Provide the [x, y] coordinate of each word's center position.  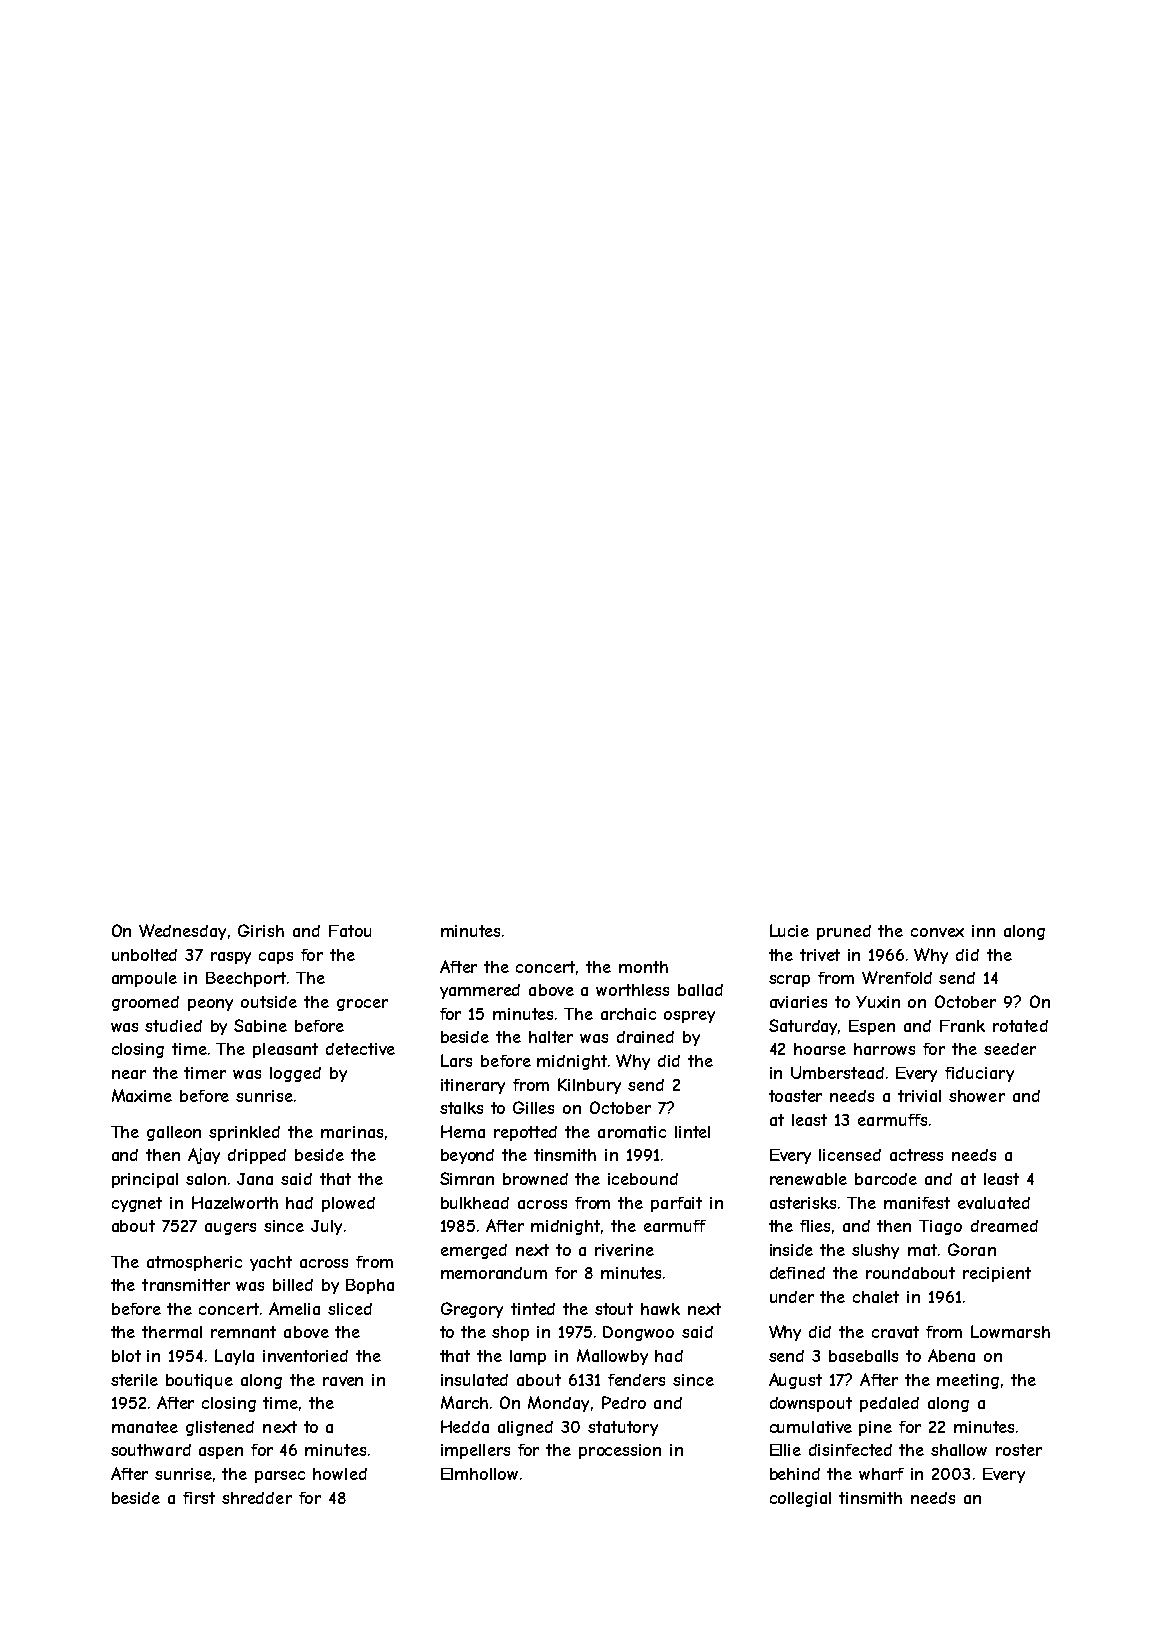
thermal [172, 1332]
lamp [528, 1357]
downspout [811, 1404]
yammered [480, 991]
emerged [474, 1251]
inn [983, 931]
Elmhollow [479, 1474]
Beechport [246, 979]
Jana [255, 1179]
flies [815, 1226]
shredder [257, 1498]
